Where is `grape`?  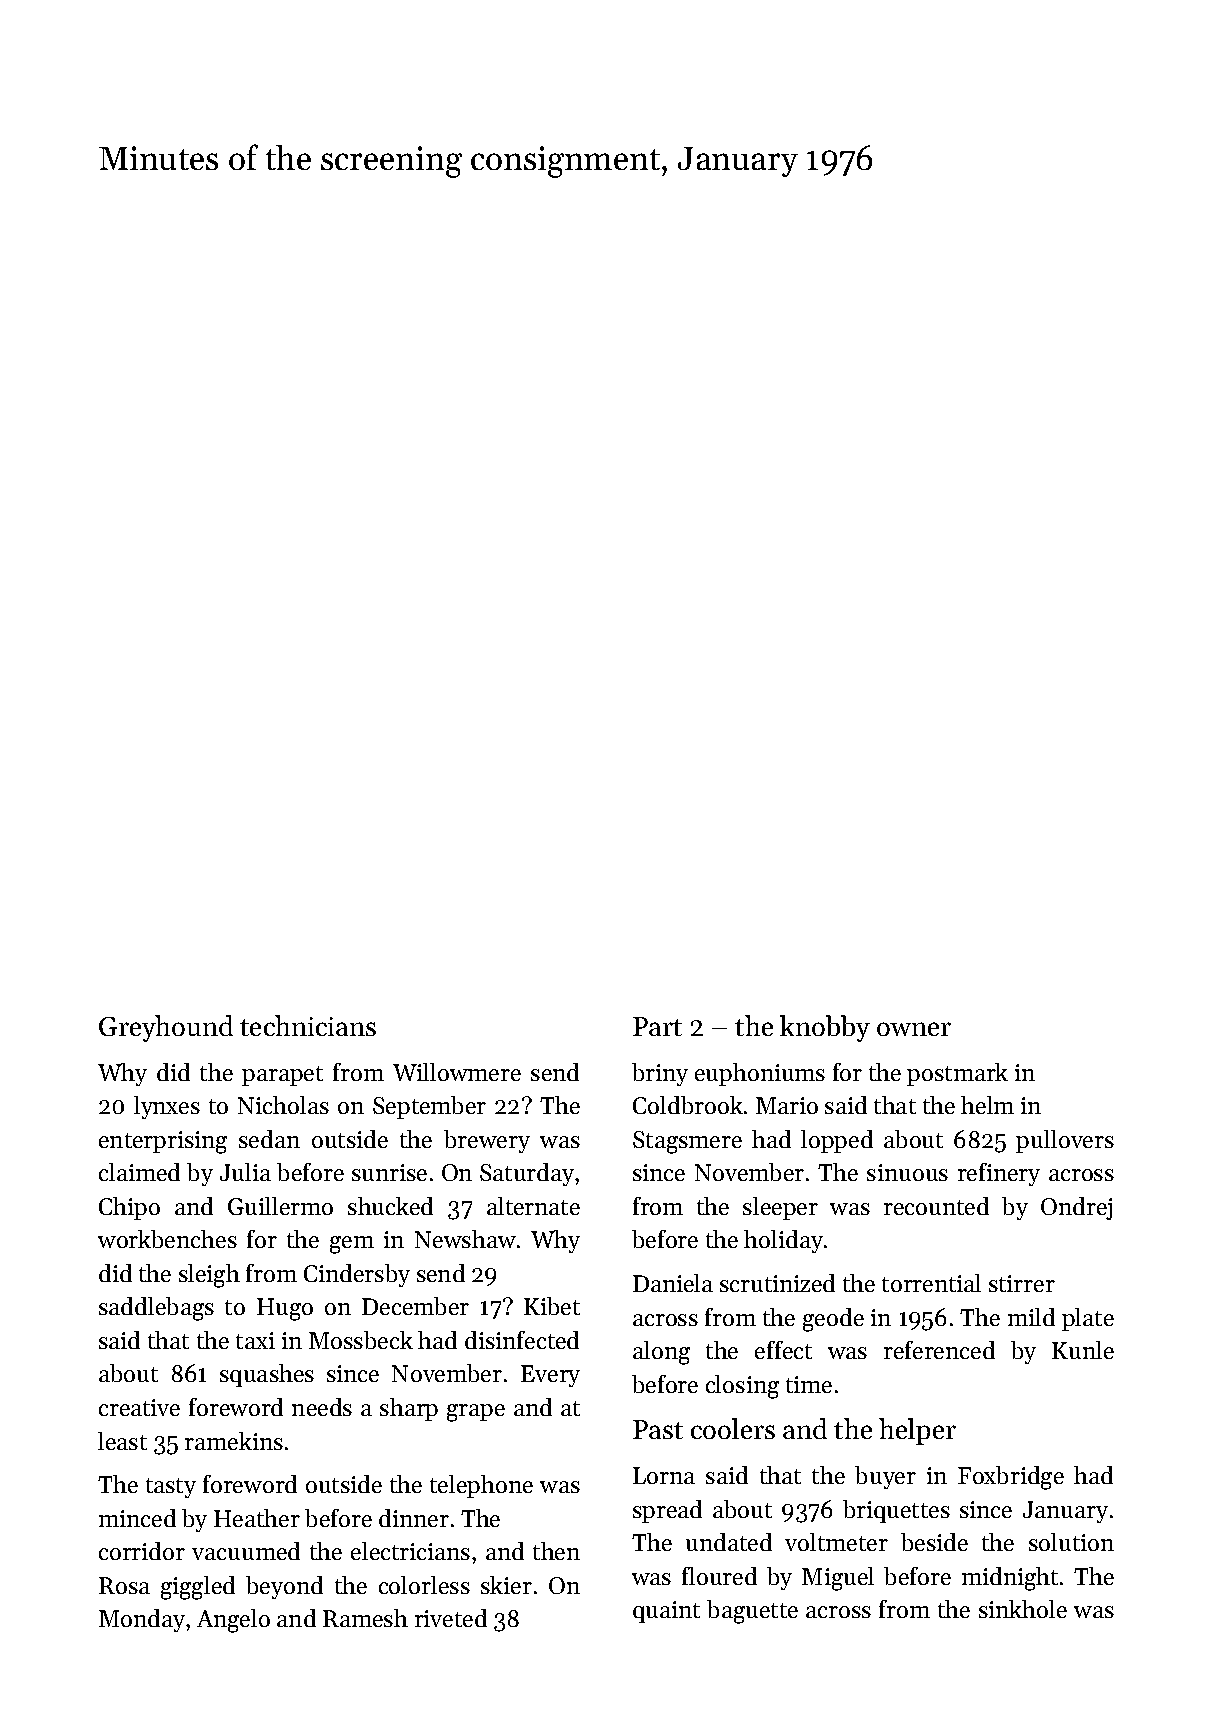
grape is located at coordinates (476, 1413).
